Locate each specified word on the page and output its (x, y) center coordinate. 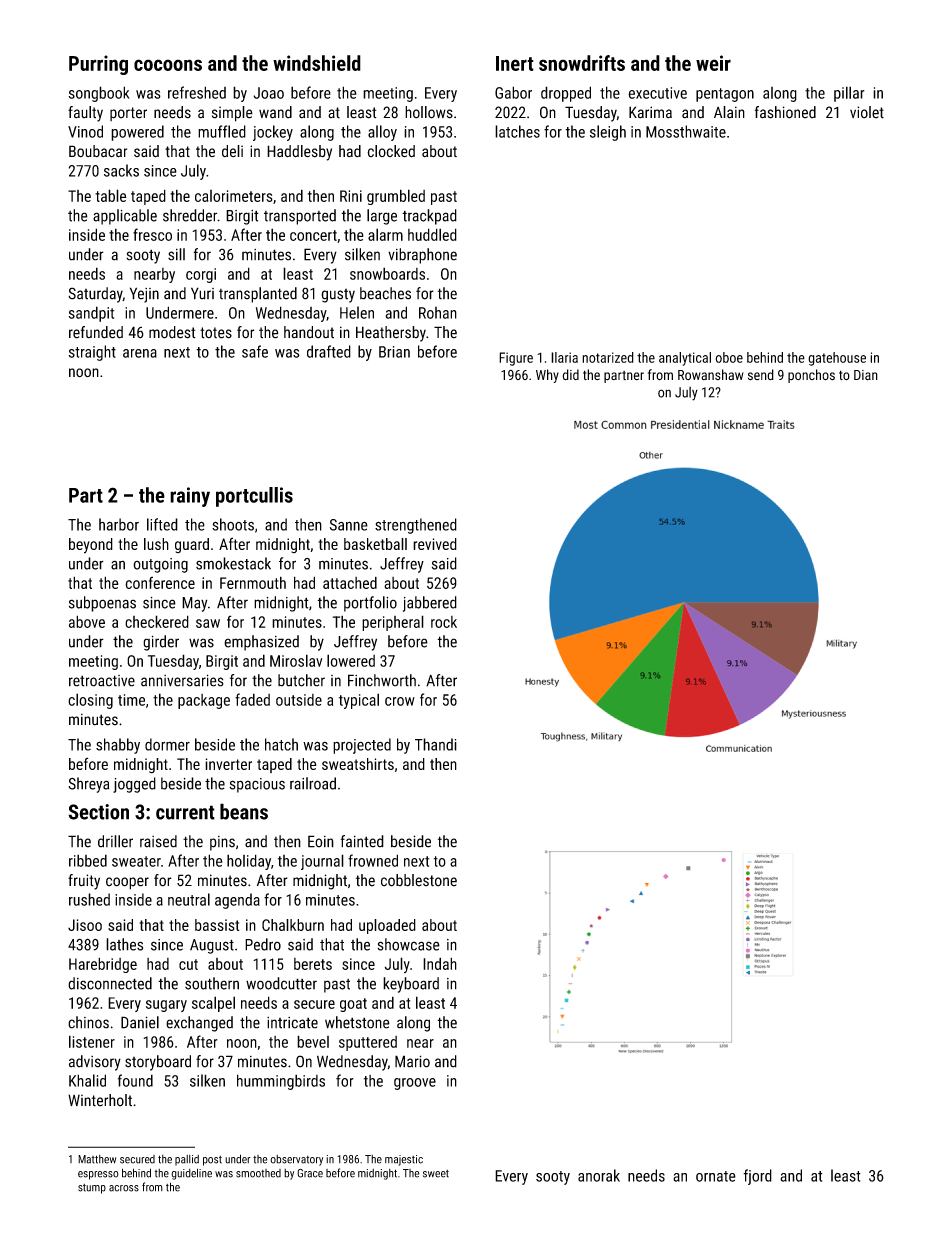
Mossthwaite (686, 131)
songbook (99, 94)
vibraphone (422, 256)
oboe (729, 357)
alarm (385, 234)
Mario (412, 1061)
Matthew (97, 1159)
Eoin (321, 841)
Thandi (436, 744)
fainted (362, 841)
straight (92, 353)
